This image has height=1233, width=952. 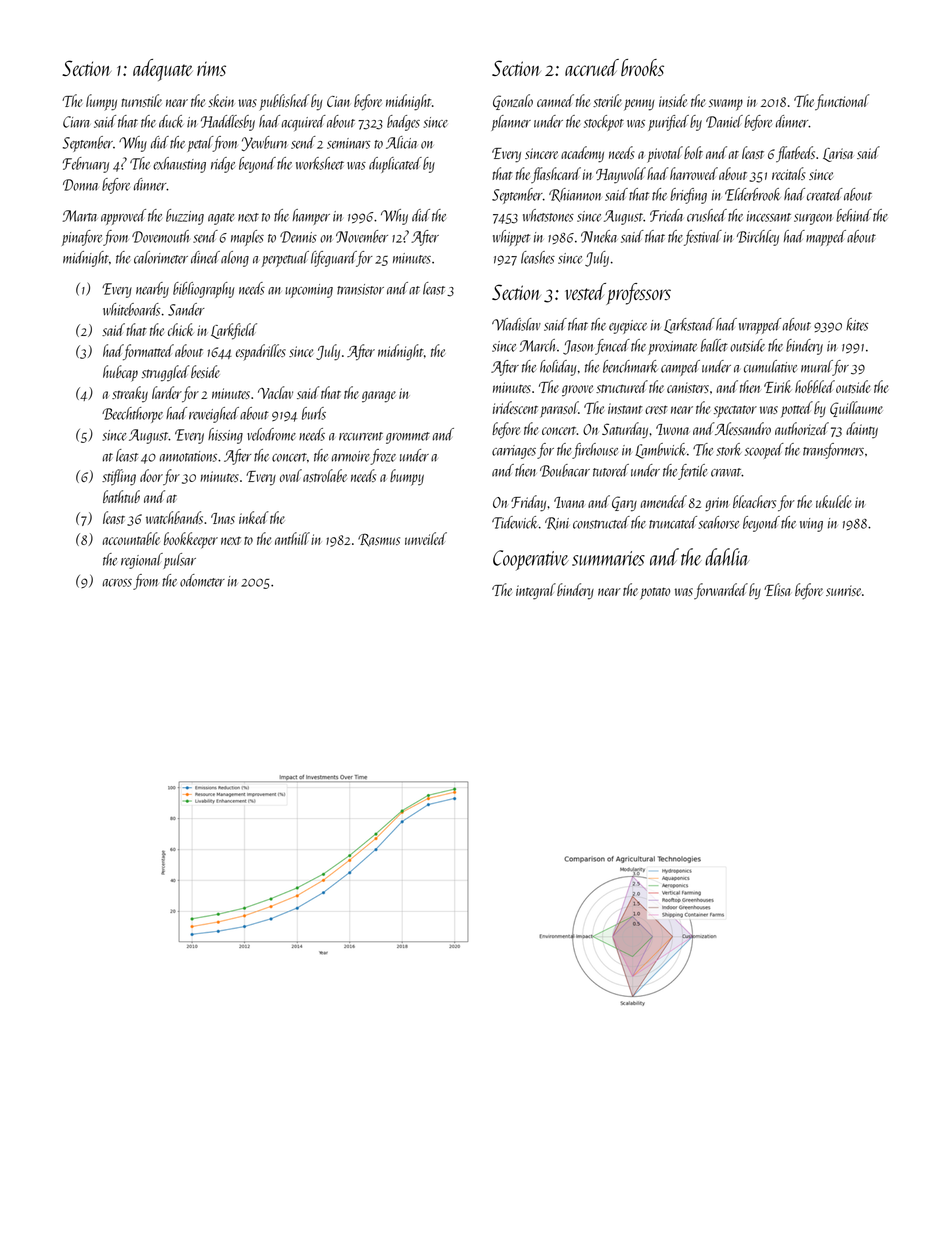 What do you see at coordinates (123, 217) in the image?
I see `approved` at bounding box center [123, 217].
